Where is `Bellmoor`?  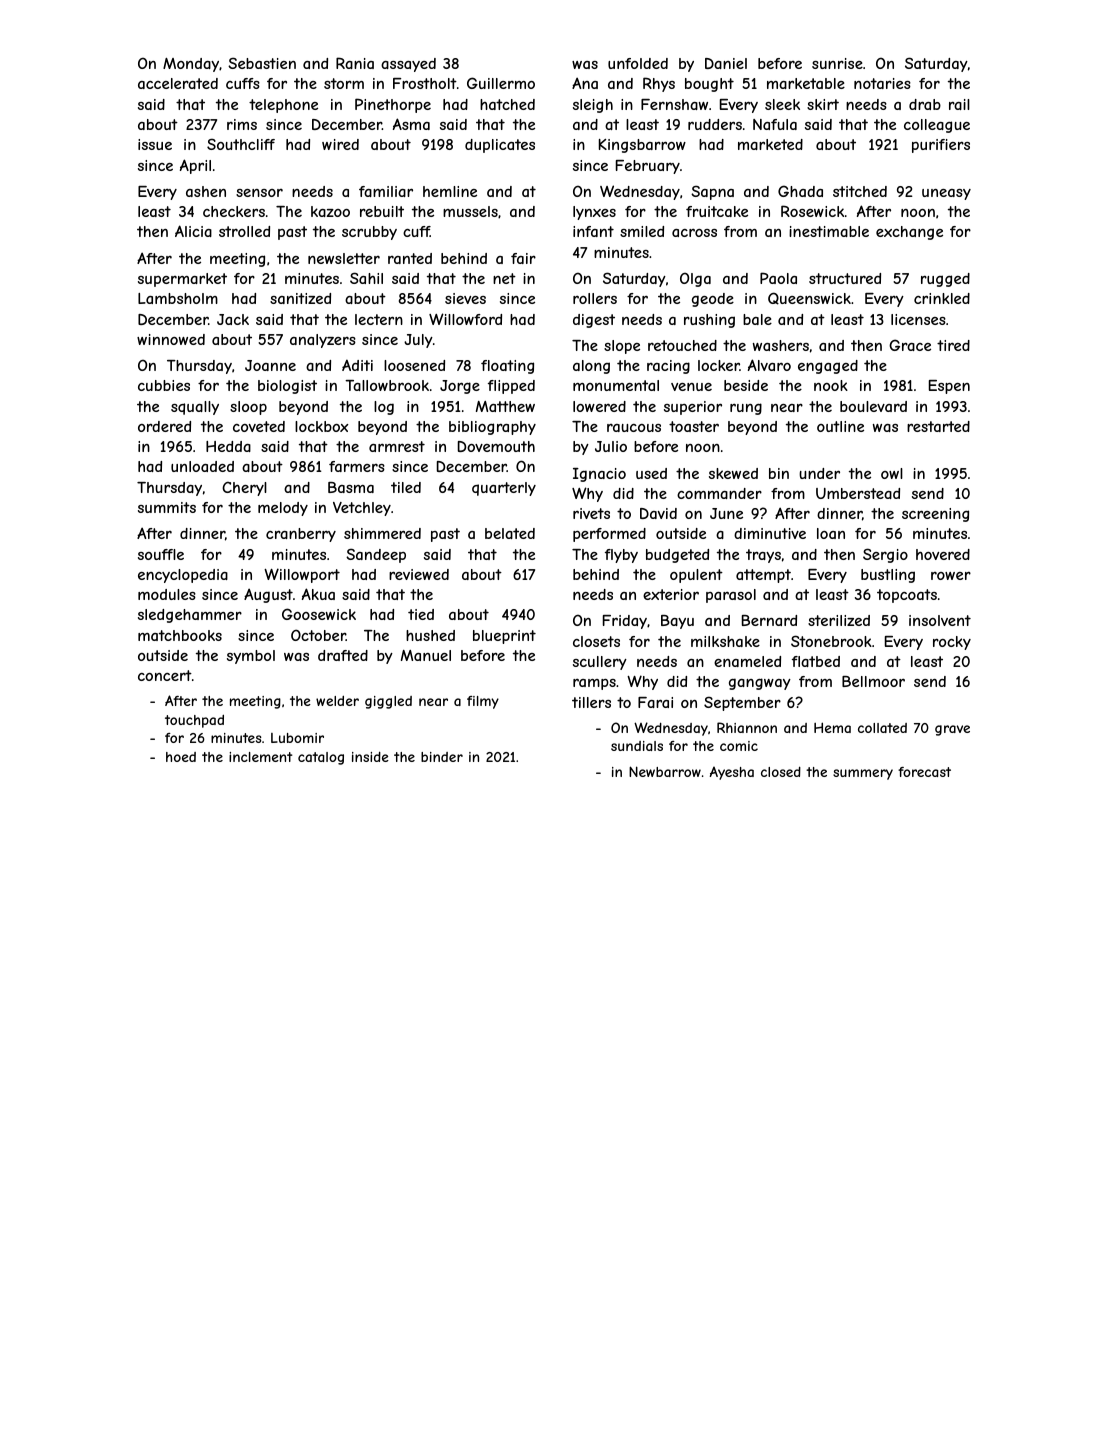 Bellmoor is located at coordinates (873, 681).
